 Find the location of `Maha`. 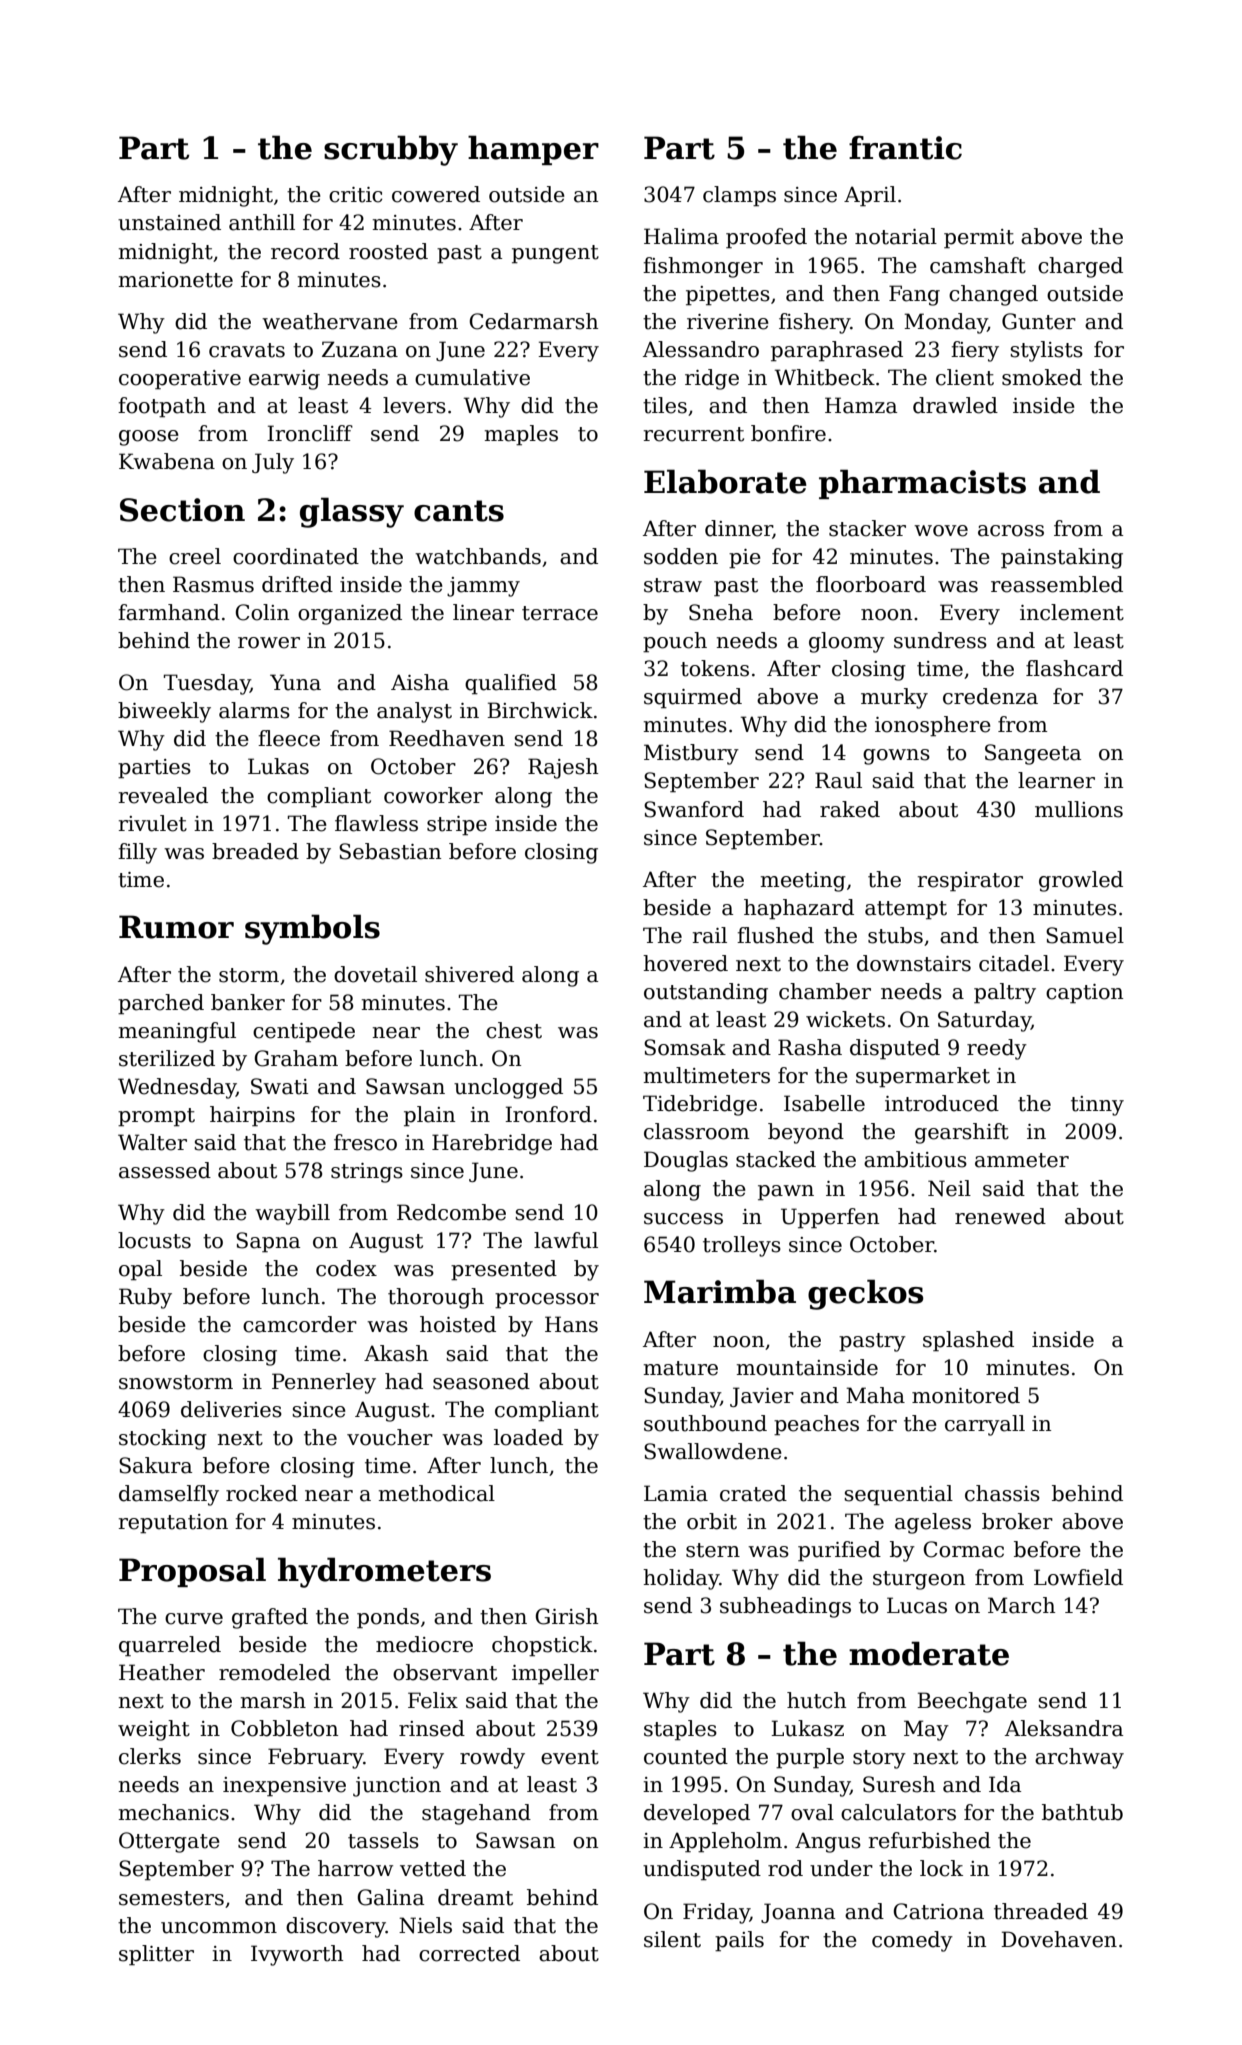

Maha is located at coordinates (875, 1395).
